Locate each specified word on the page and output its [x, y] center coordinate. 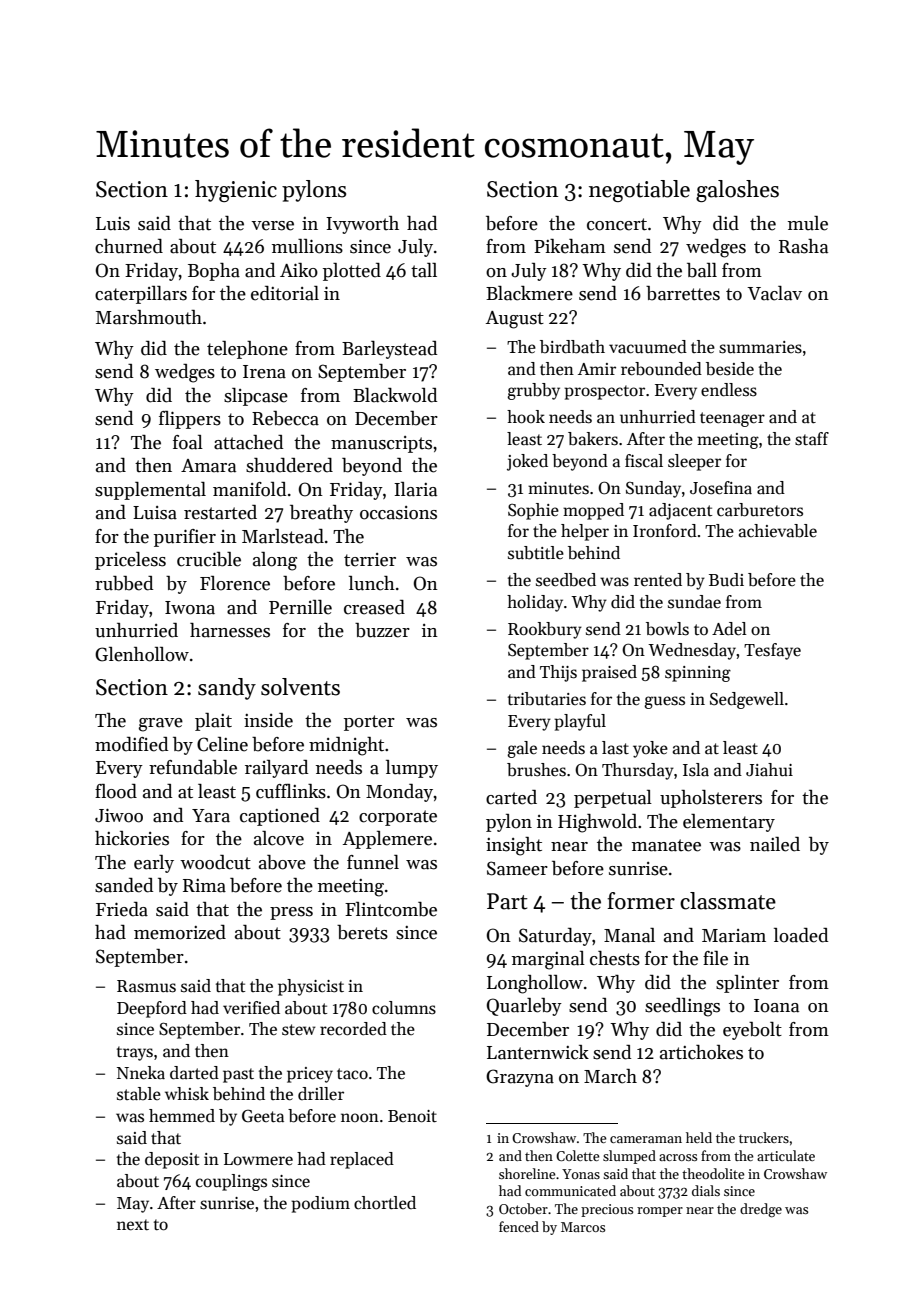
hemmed [182, 1116]
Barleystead [389, 350]
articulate [786, 1155]
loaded [801, 935]
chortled [385, 1203]
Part [507, 901]
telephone [247, 350]
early [154, 864]
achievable [778, 531]
